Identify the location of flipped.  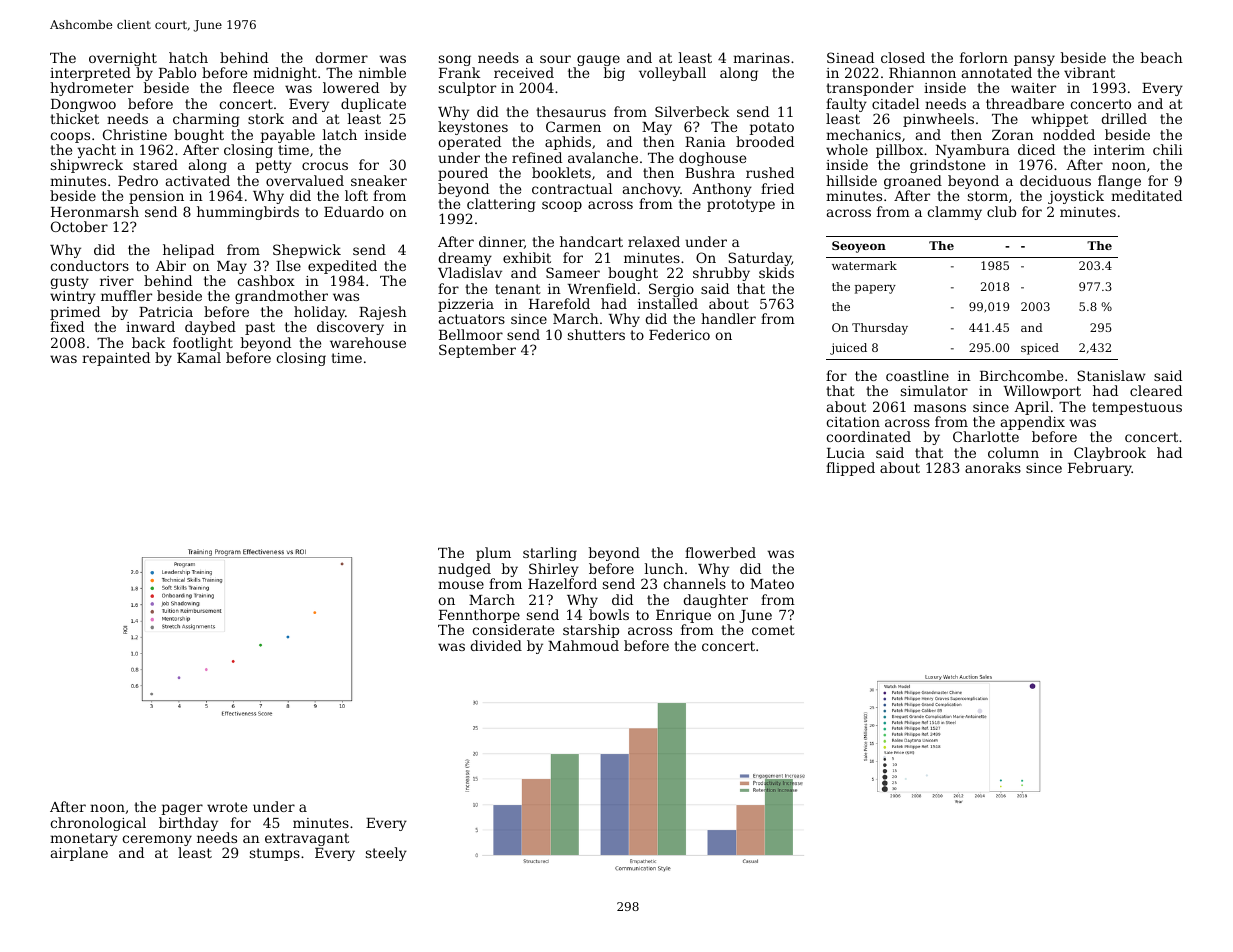
(850, 469).
